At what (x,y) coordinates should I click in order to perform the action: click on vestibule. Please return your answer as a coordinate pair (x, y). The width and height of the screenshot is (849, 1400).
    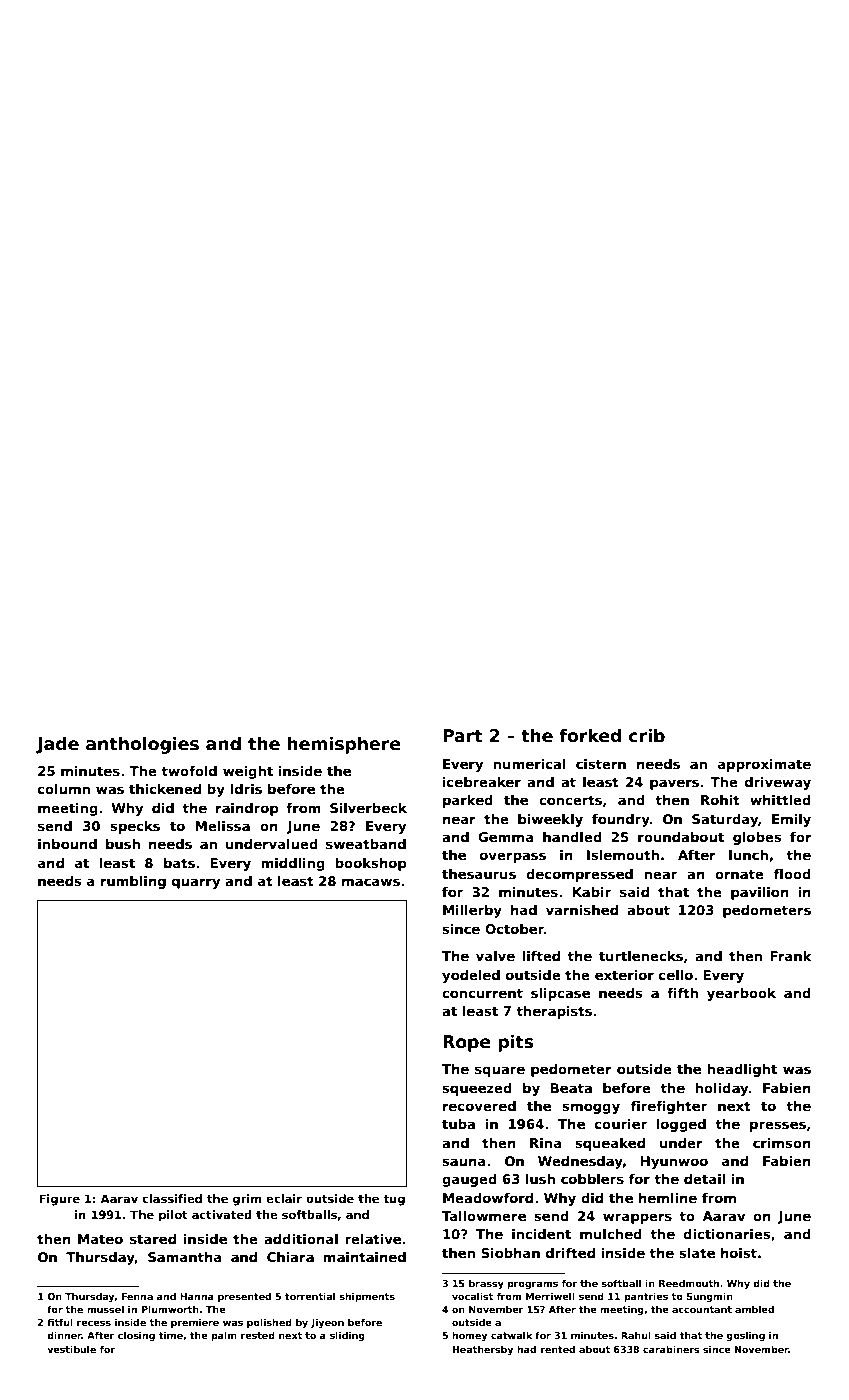
    Looking at the image, I should click on (71, 1349).
